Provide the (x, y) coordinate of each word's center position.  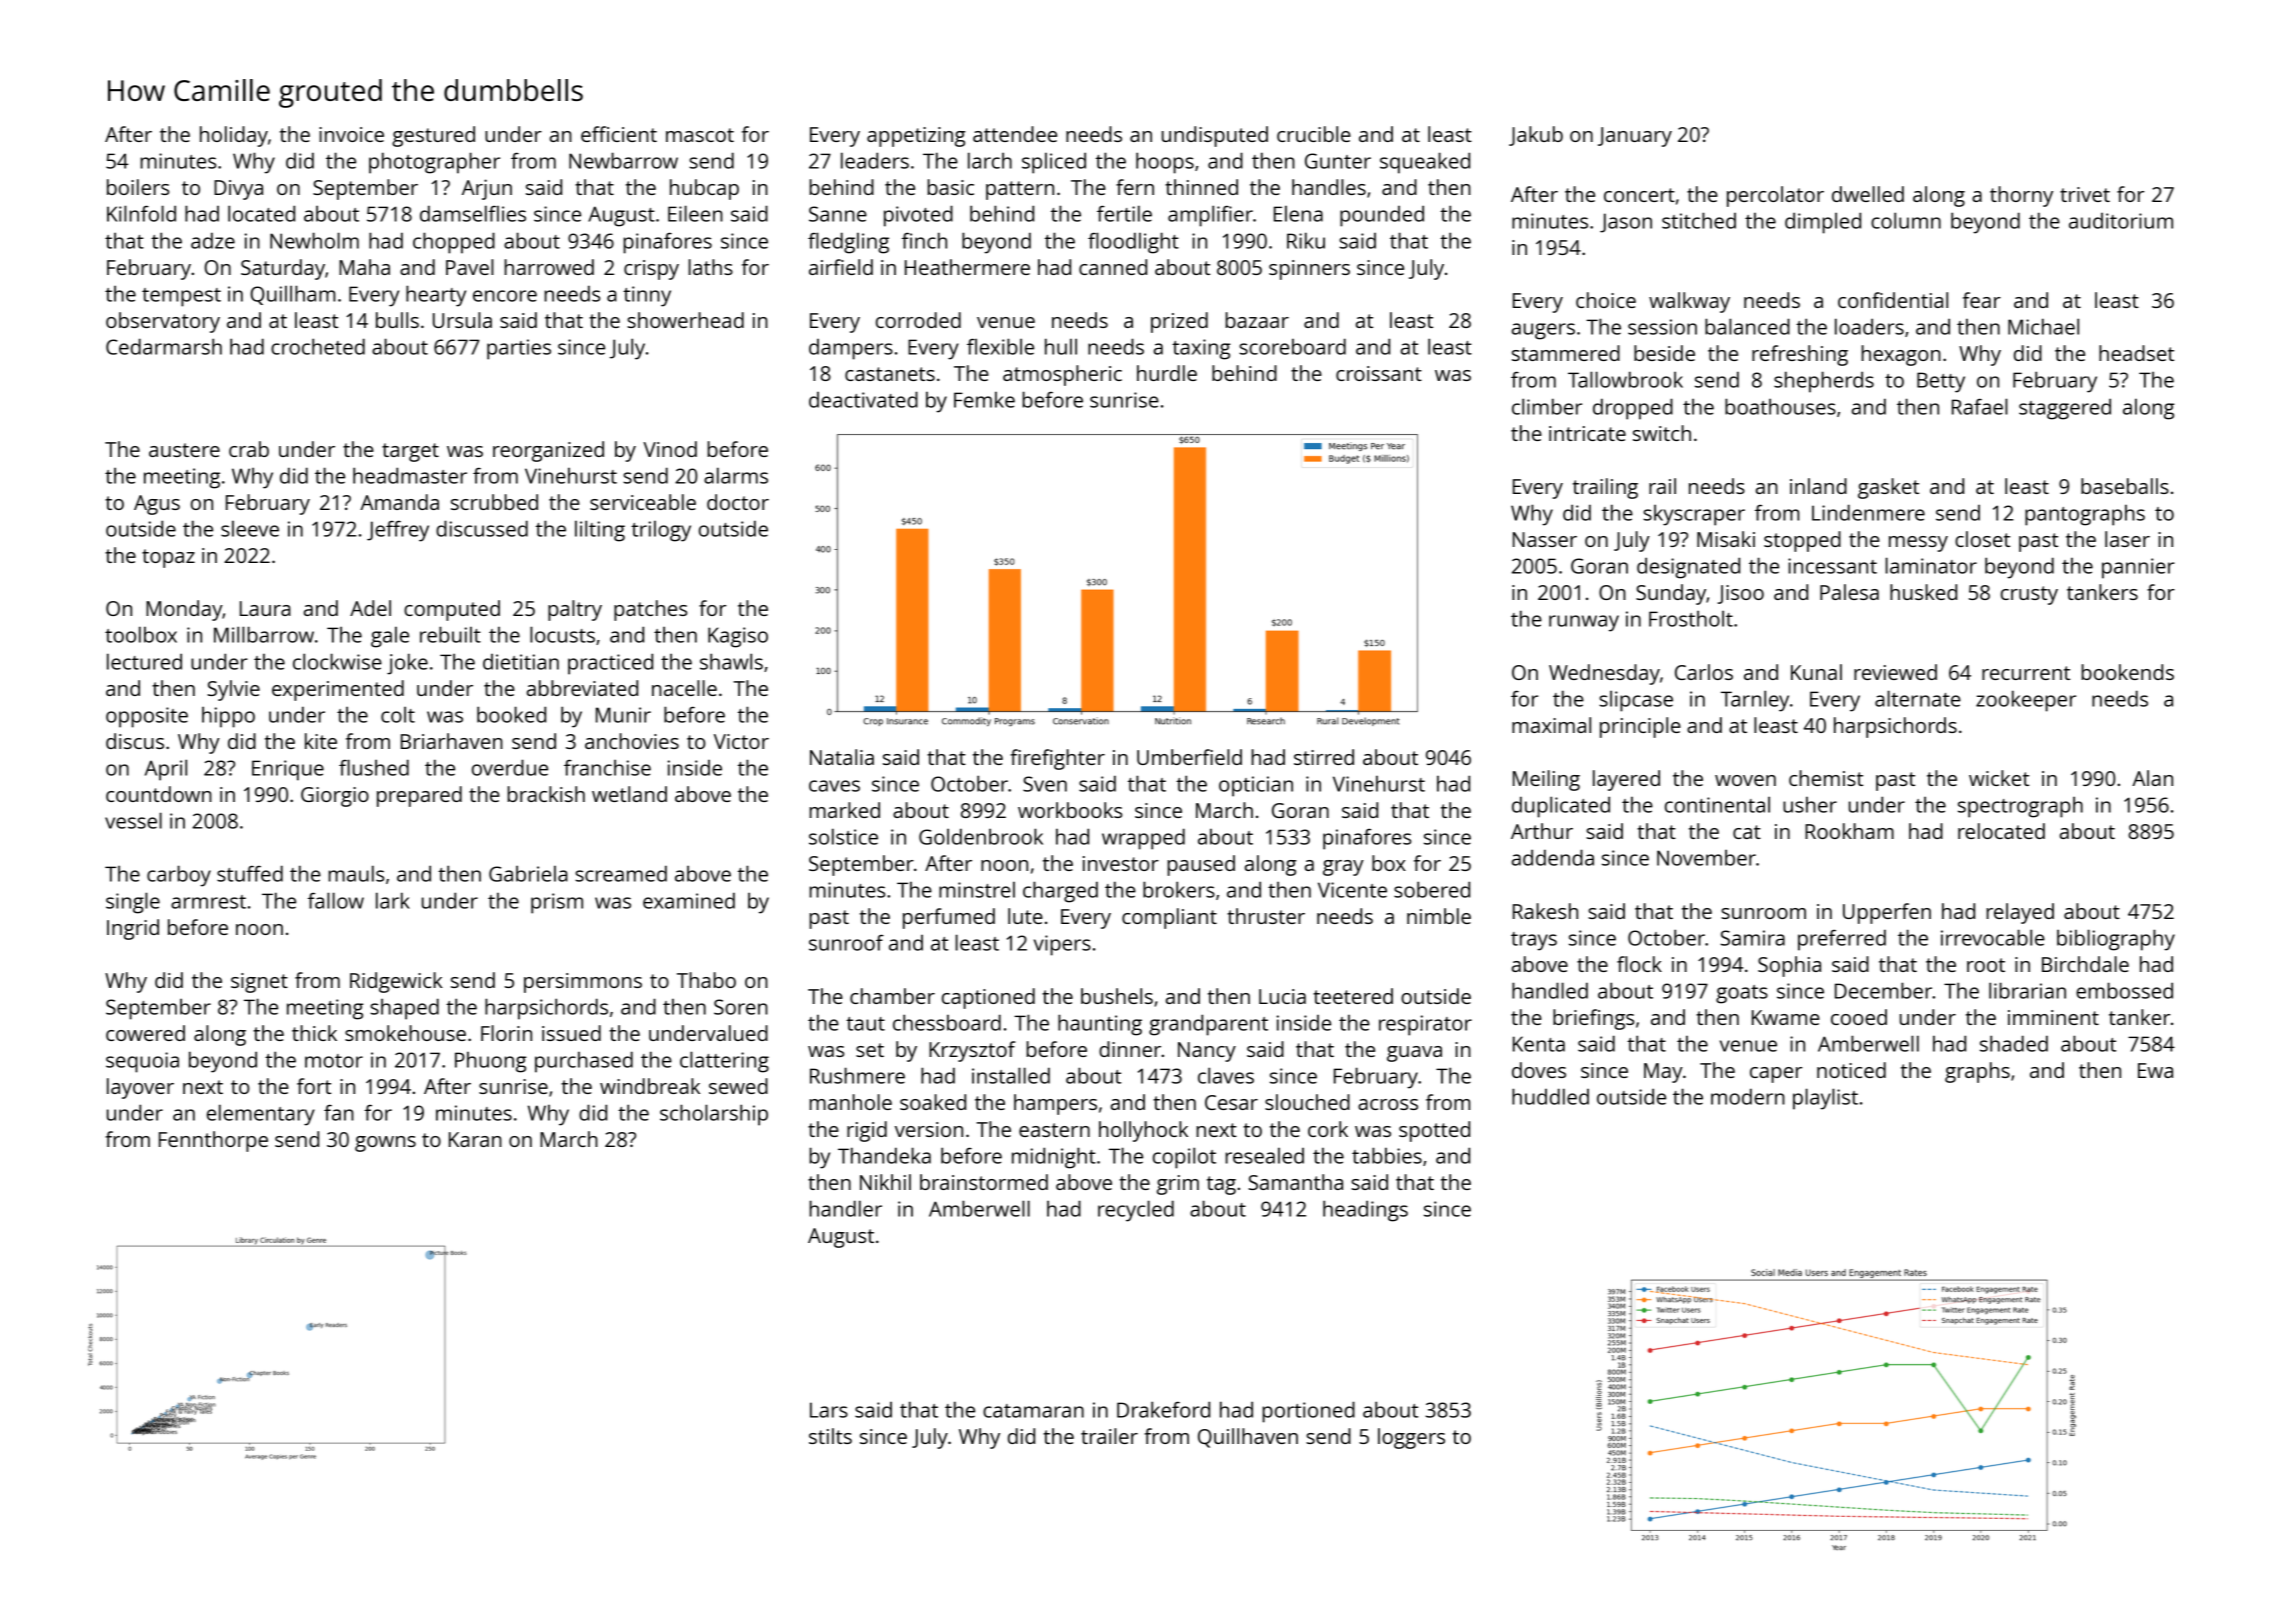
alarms (736, 475)
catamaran (1033, 1411)
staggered (2065, 409)
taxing (1201, 349)
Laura (265, 608)
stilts (830, 1436)
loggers (1411, 1438)
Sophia (1789, 966)
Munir (623, 715)
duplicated (1561, 807)
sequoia (142, 1062)
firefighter (1057, 759)
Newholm (314, 240)
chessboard (947, 1022)
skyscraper (1694, 515)
